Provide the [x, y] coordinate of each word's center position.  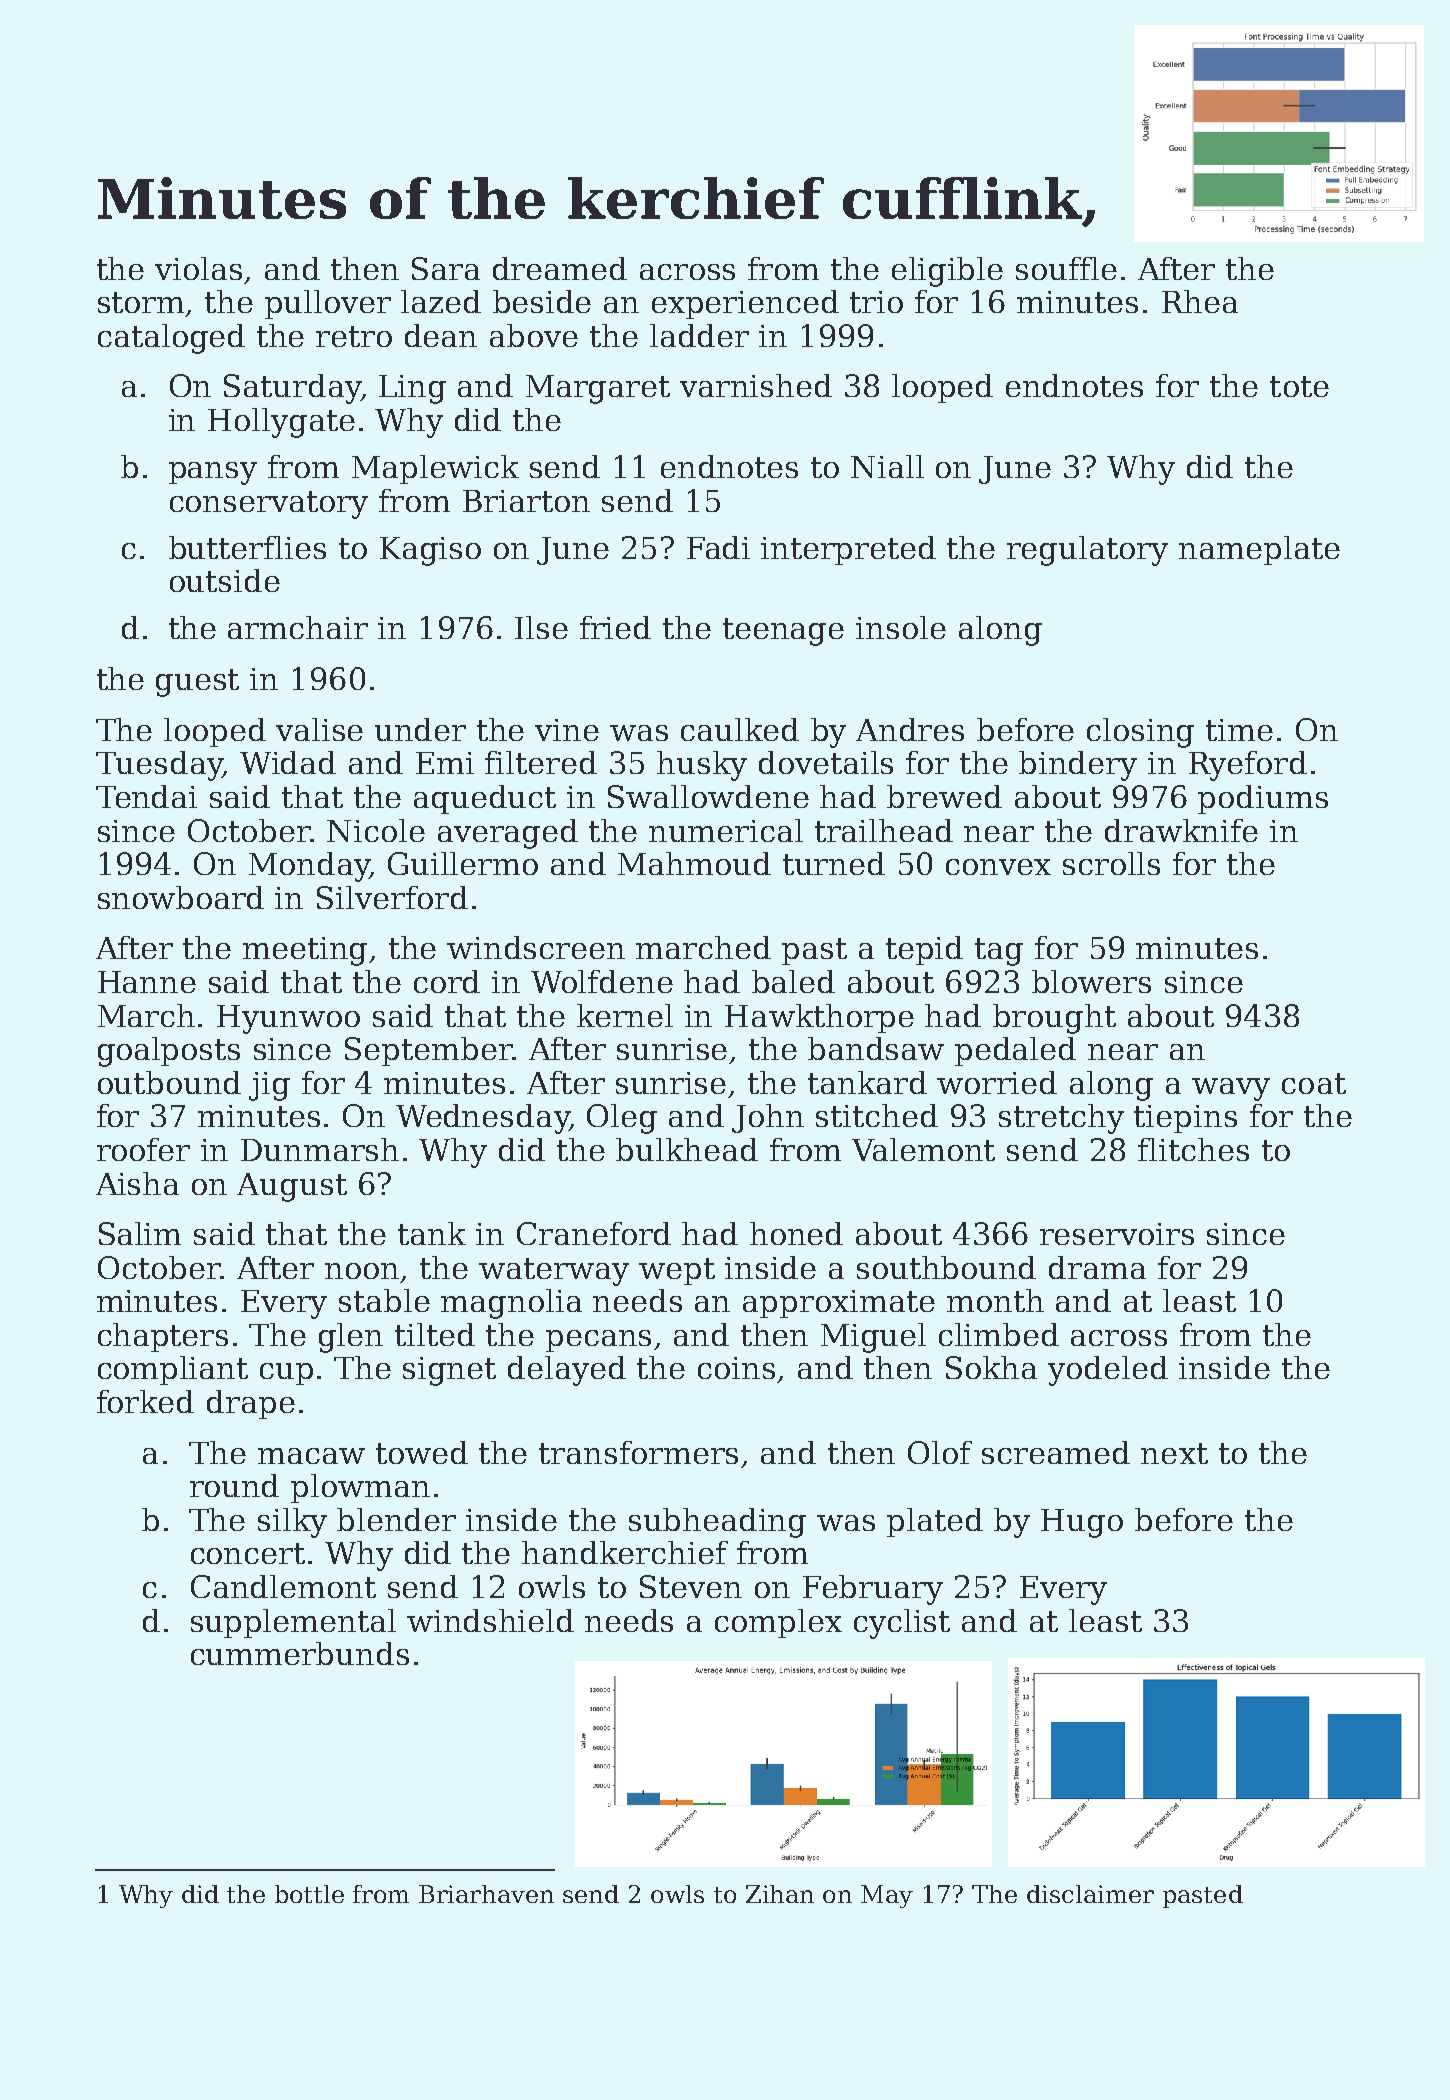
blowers [1091, 981]
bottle [309, 1894]
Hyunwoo [288, 1019]
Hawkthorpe [819, 1018]
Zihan [780, 1894]
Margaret [598, 389]
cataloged [171, 339]
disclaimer [1090, 1894]
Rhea [1200, 301]
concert [248, 1553]
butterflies [247, 547]
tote [1299, 386]
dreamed [560, 268]
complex [778, 1623]
